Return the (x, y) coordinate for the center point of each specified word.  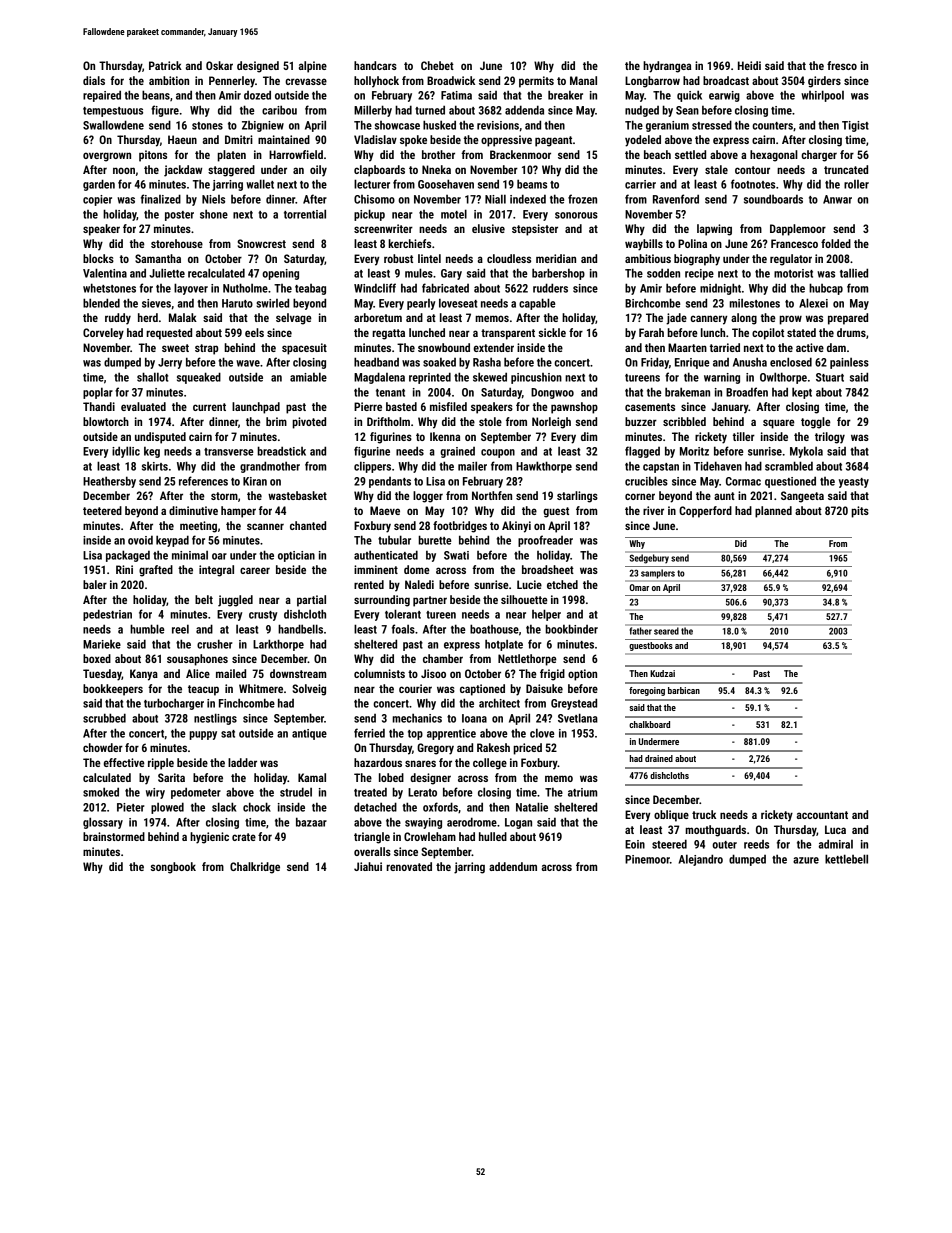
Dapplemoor (798, 230)
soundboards (773, 199)
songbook (173, 868)
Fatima (456, 95)
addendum (513, 866)
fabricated (445, 288)
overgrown (107, 157)
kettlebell (846, 859)
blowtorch (106, 421)
